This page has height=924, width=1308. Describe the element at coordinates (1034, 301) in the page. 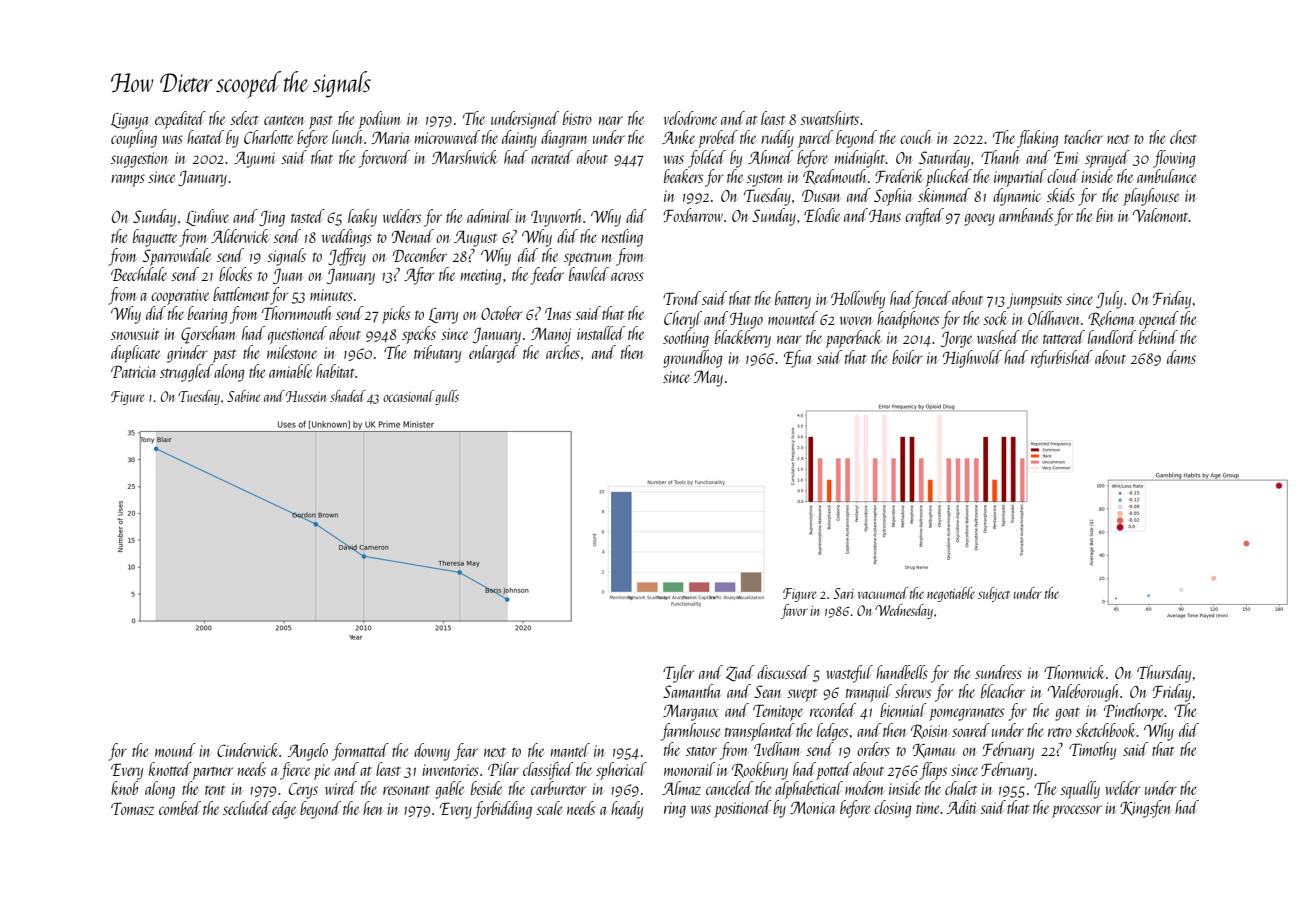

I see `jumpsuits` at that location.
